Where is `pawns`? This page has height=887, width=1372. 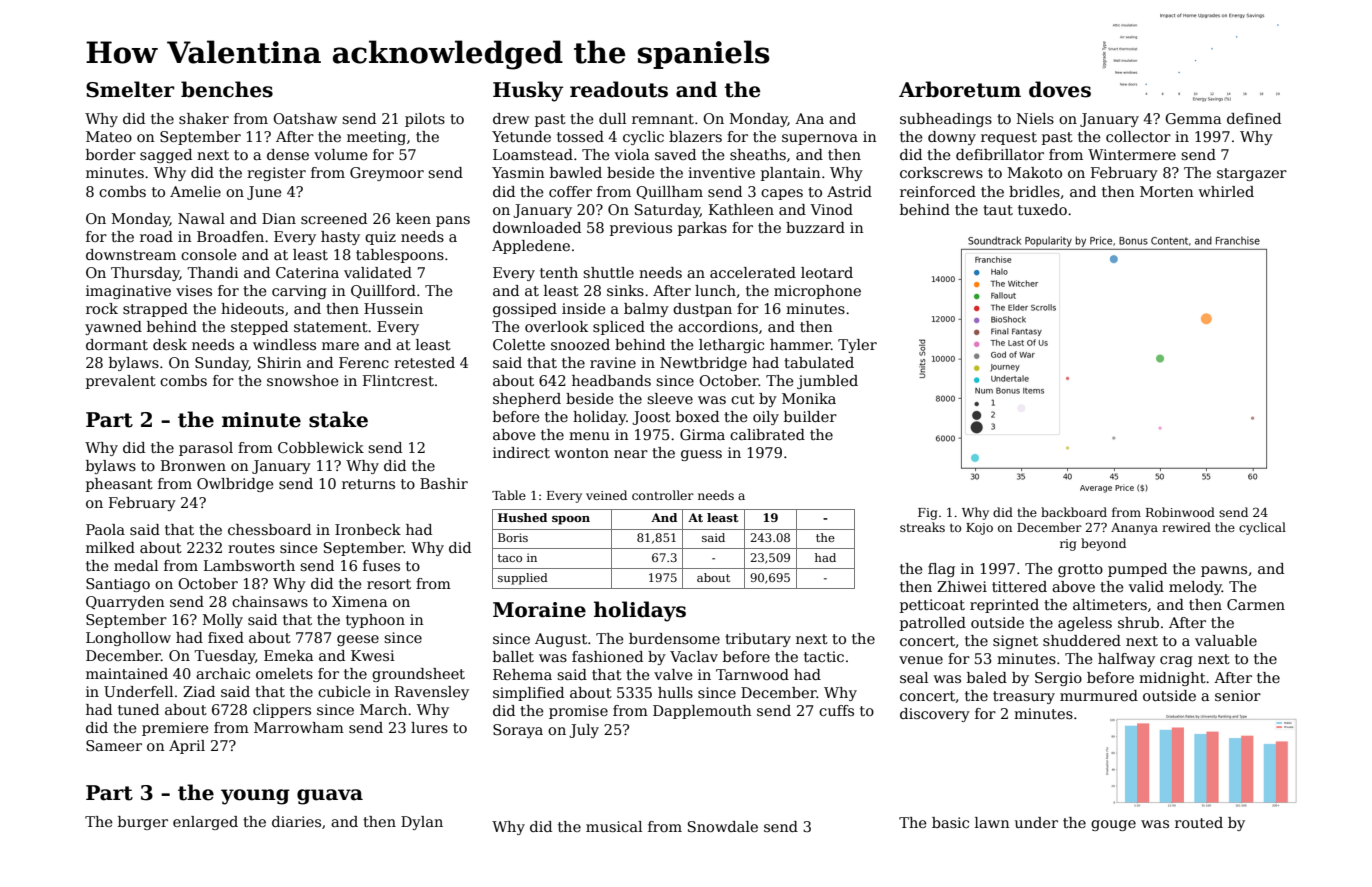 pawns is located at coordinates (1224, 571).
